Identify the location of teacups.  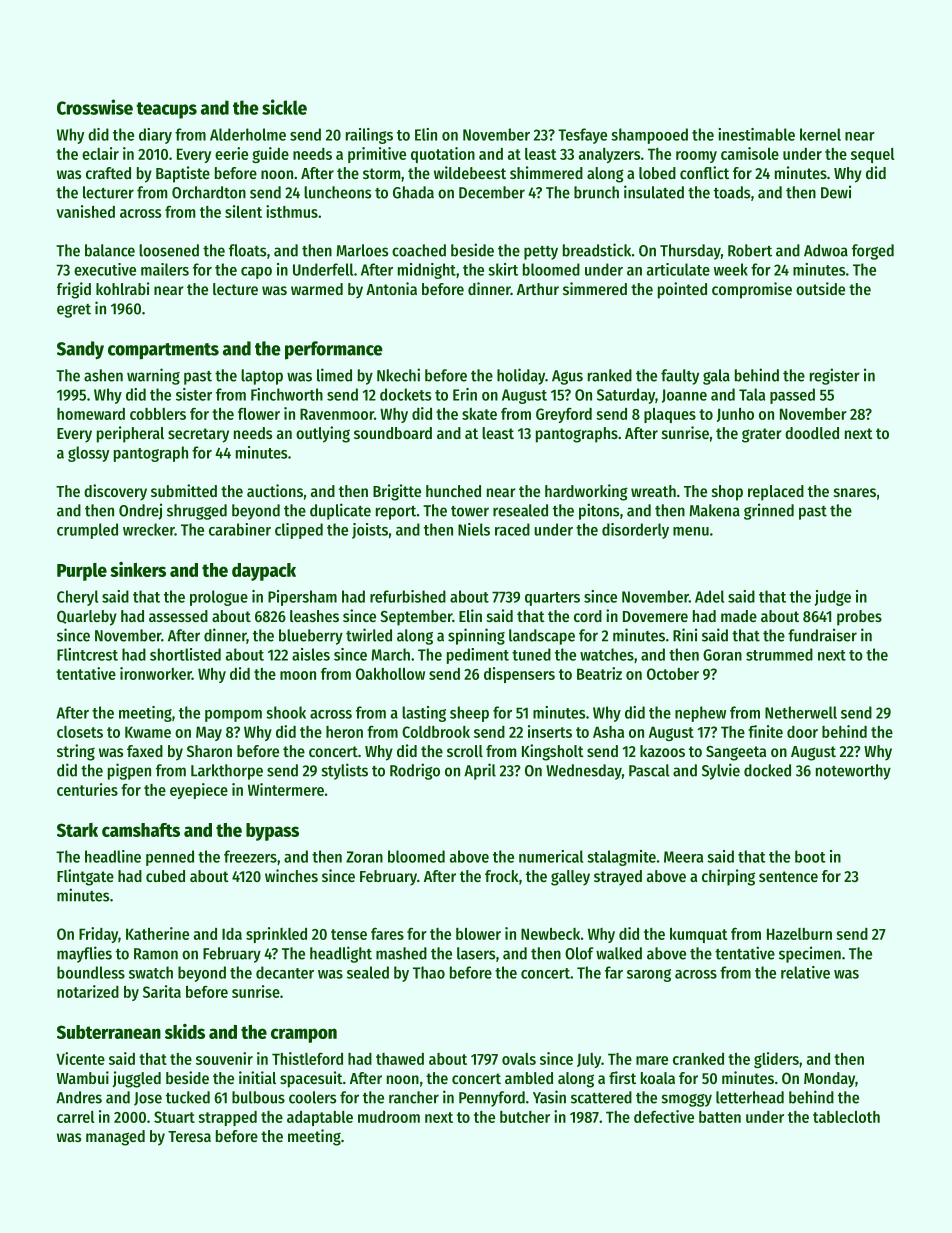
(166, 110).
